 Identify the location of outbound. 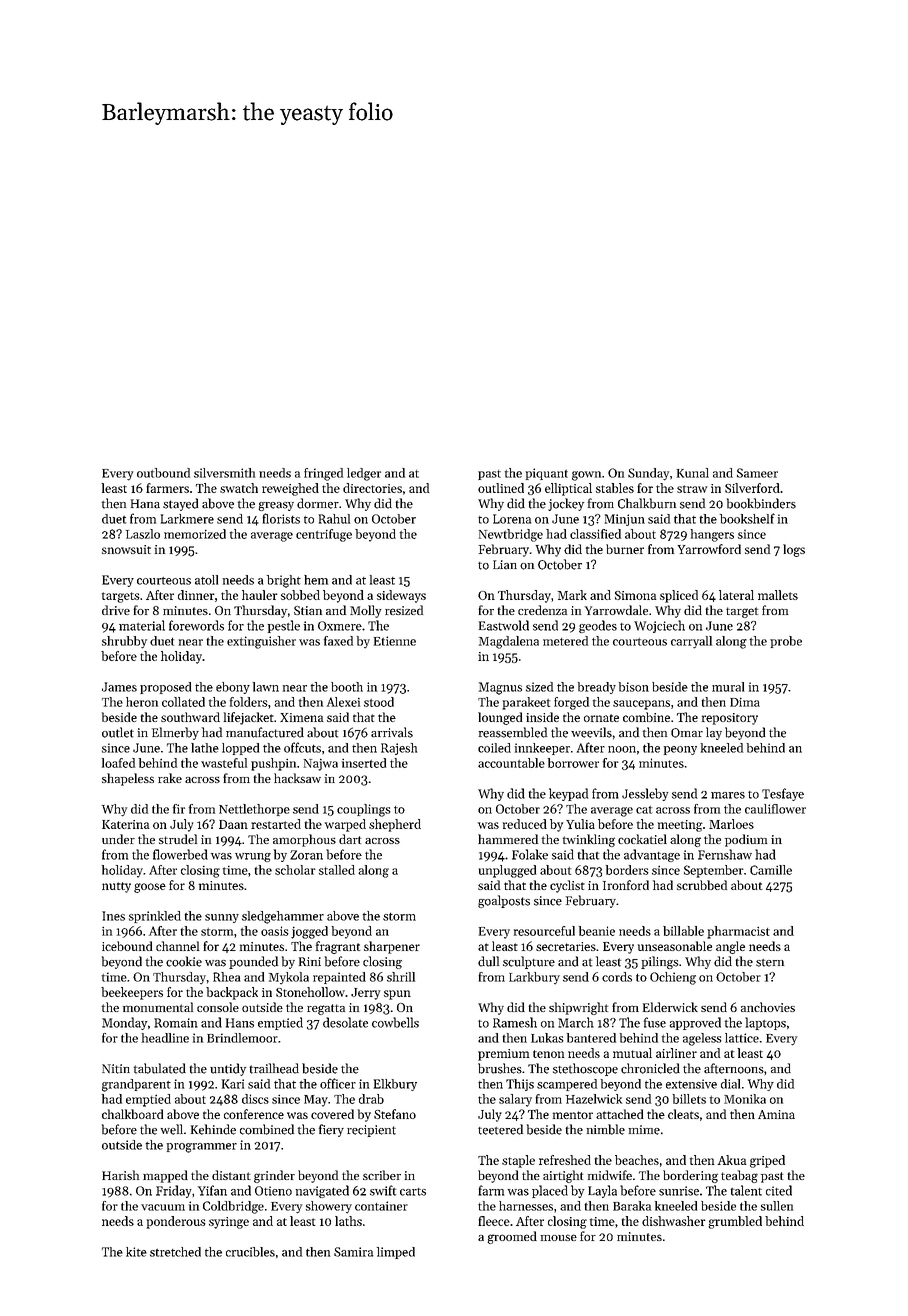
(163, 473).
